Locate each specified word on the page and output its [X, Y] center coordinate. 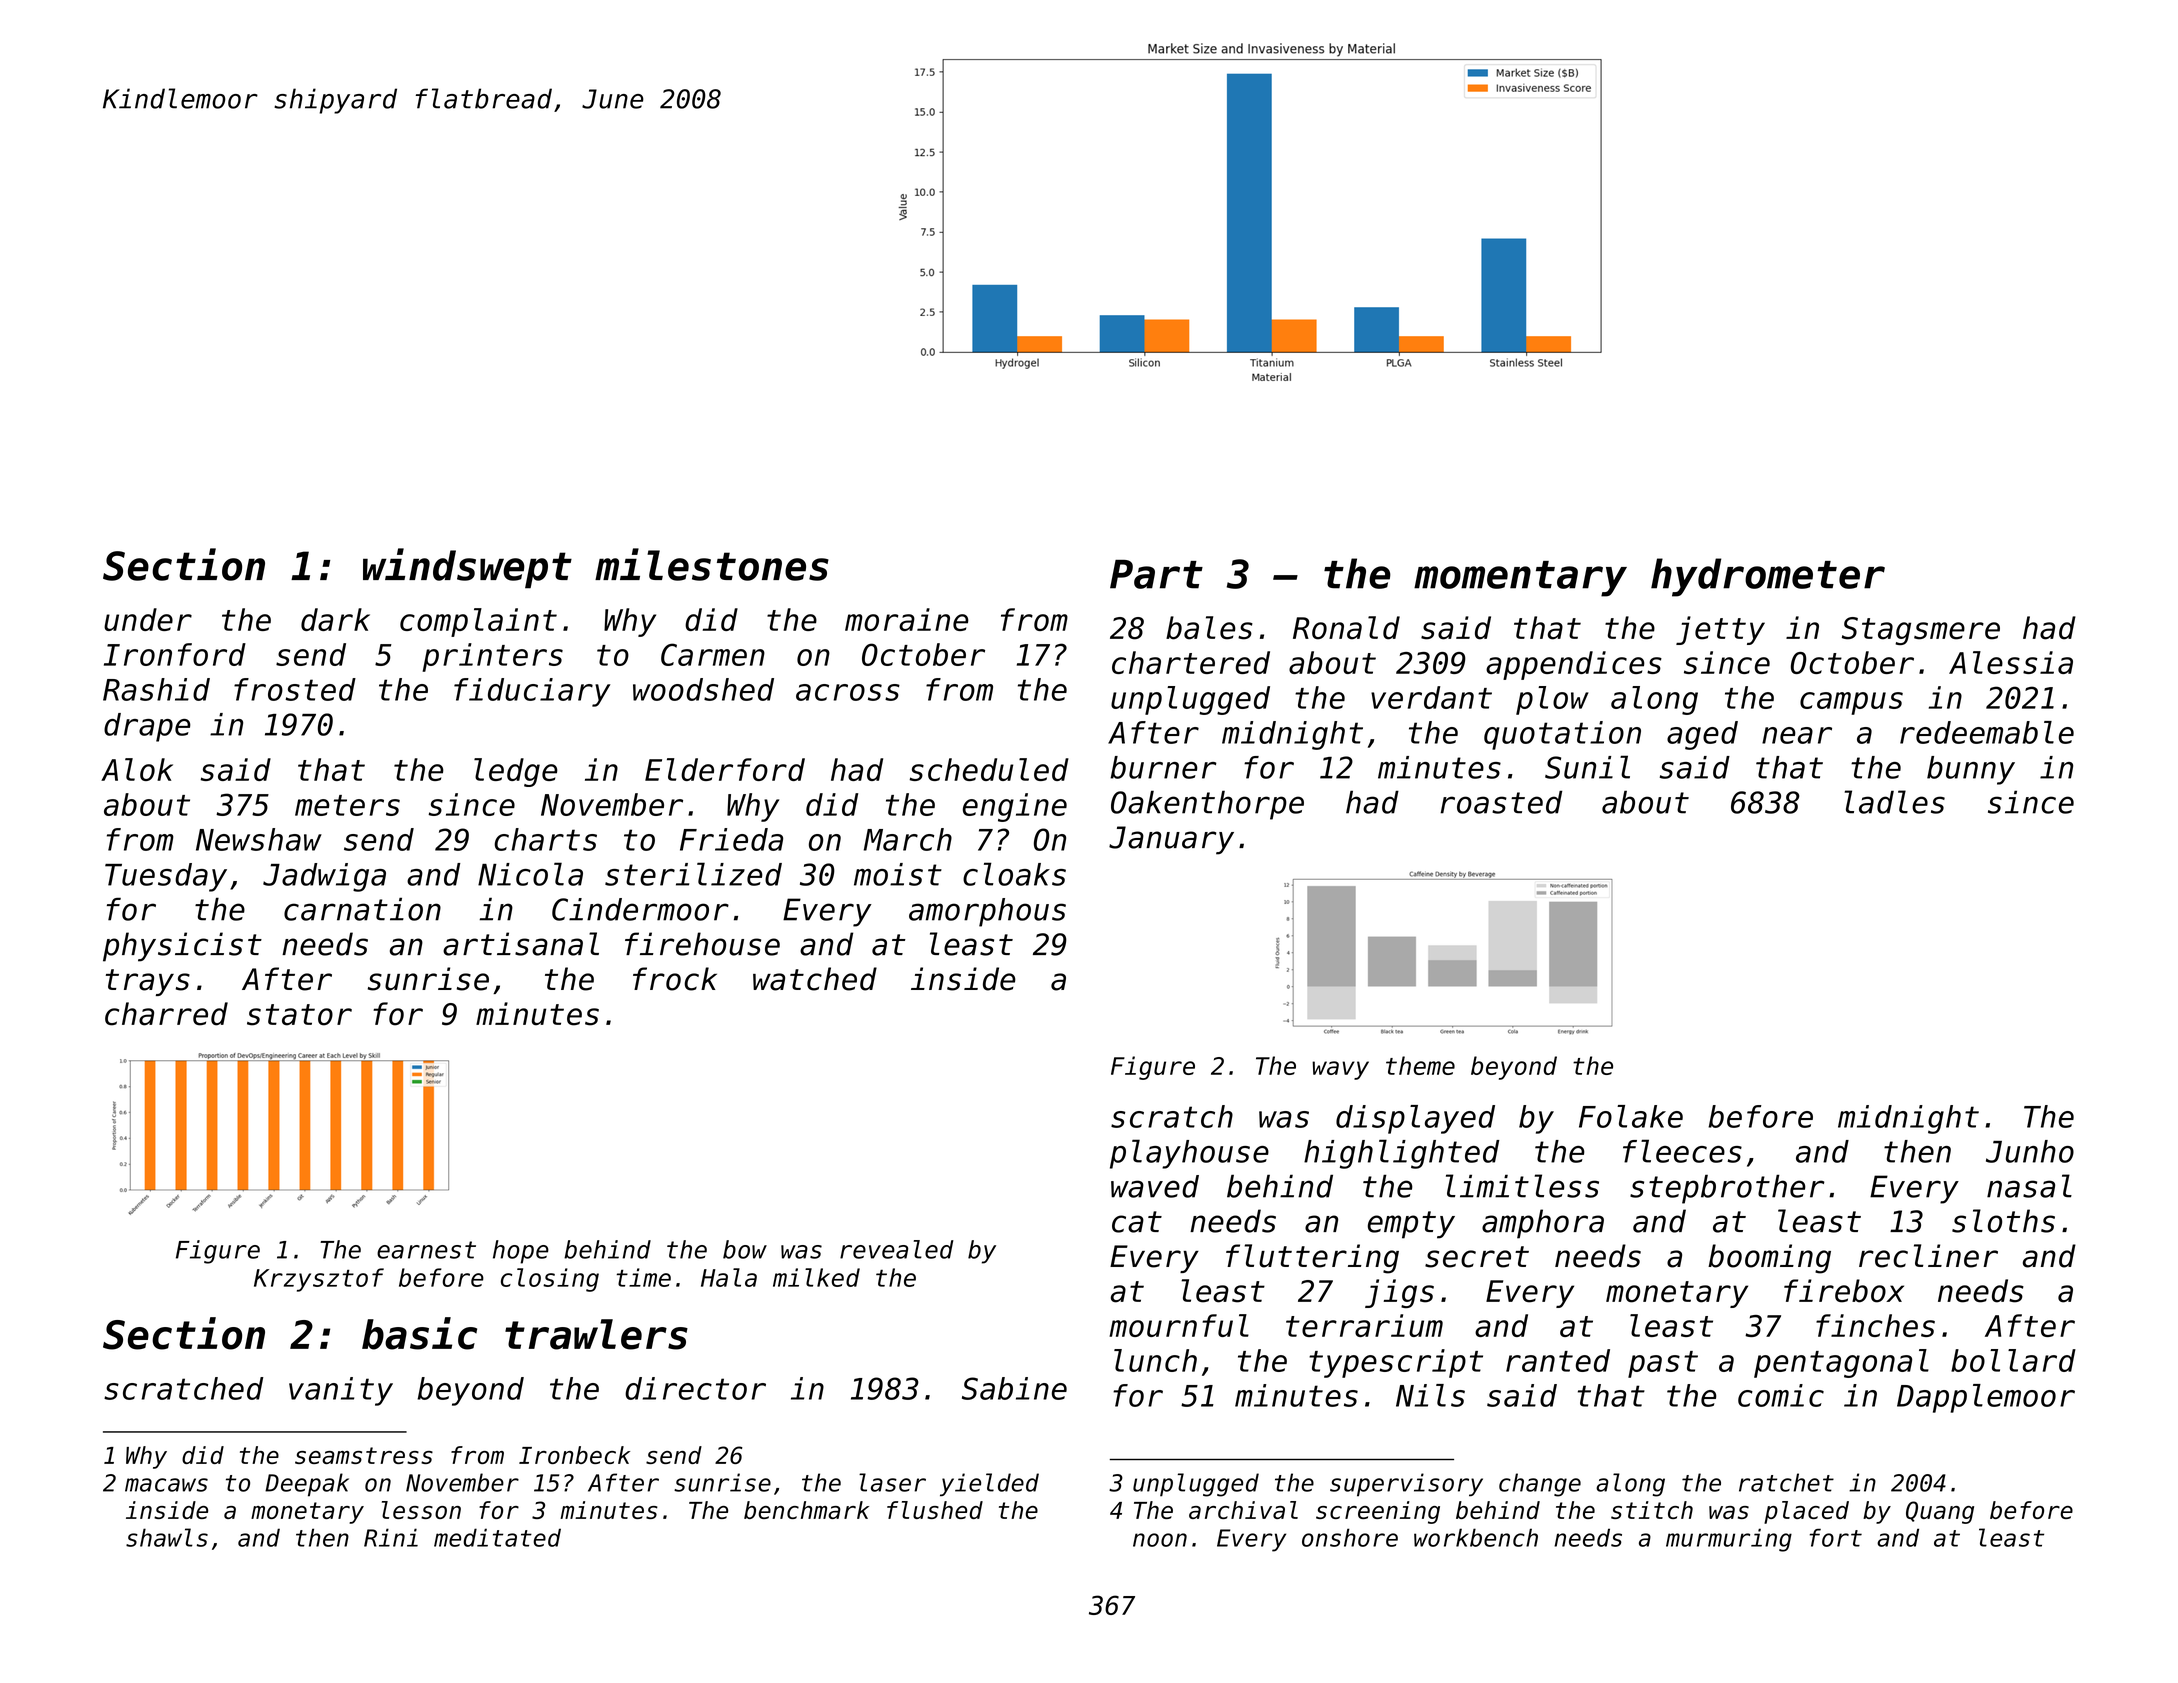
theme [1420, 1065]
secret [1477, 1257]
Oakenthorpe [1207, 805]
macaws [166, 1485]
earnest [426, 1250]
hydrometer [1768, 577]
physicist [182, 947]
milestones [712, 564]
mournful [1179, 1325]
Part [1156, 574]
